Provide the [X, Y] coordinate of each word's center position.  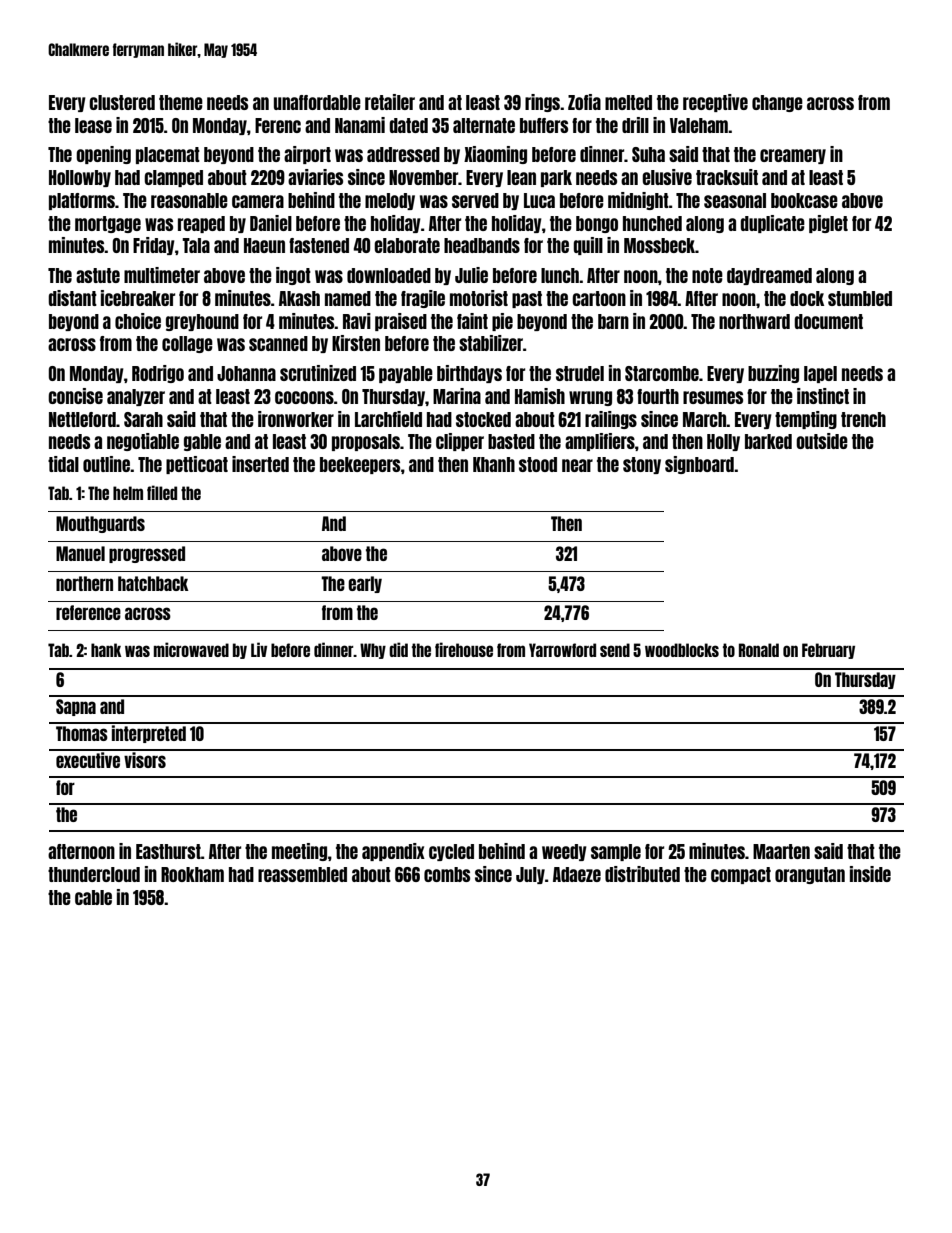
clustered [122, 102]
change [777, 103]
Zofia [584, 102]
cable [93, 897]
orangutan [810, 875]
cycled [451, 852]
